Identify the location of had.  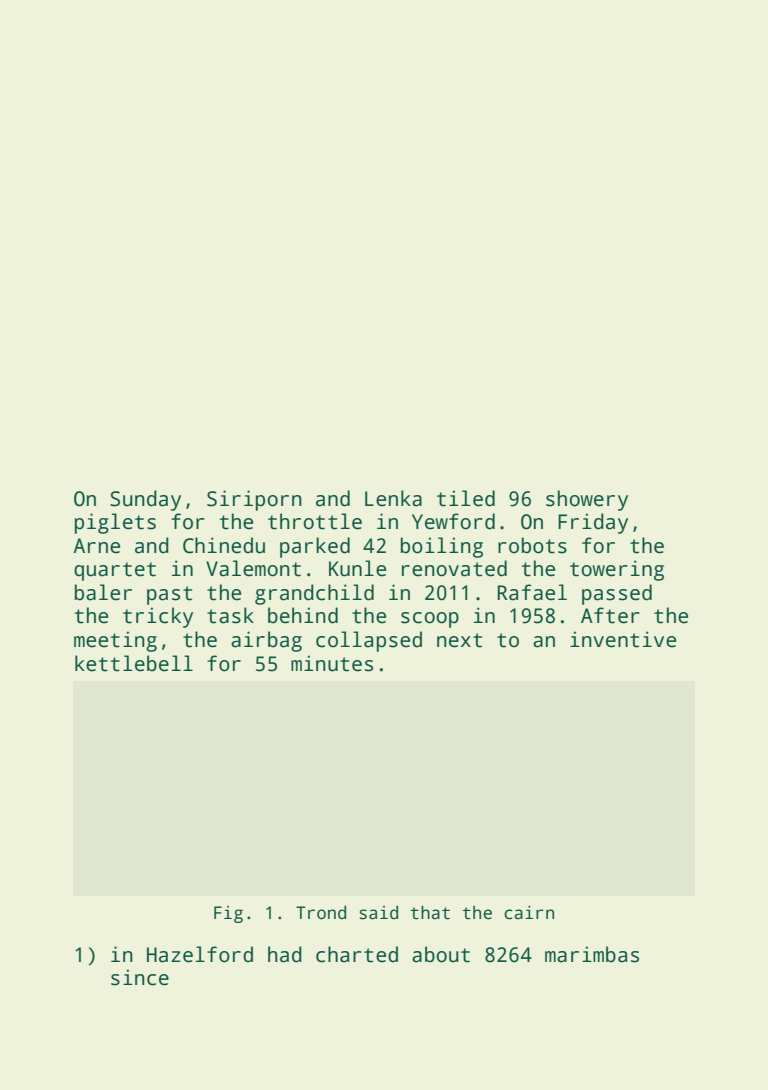
(285, 954).
